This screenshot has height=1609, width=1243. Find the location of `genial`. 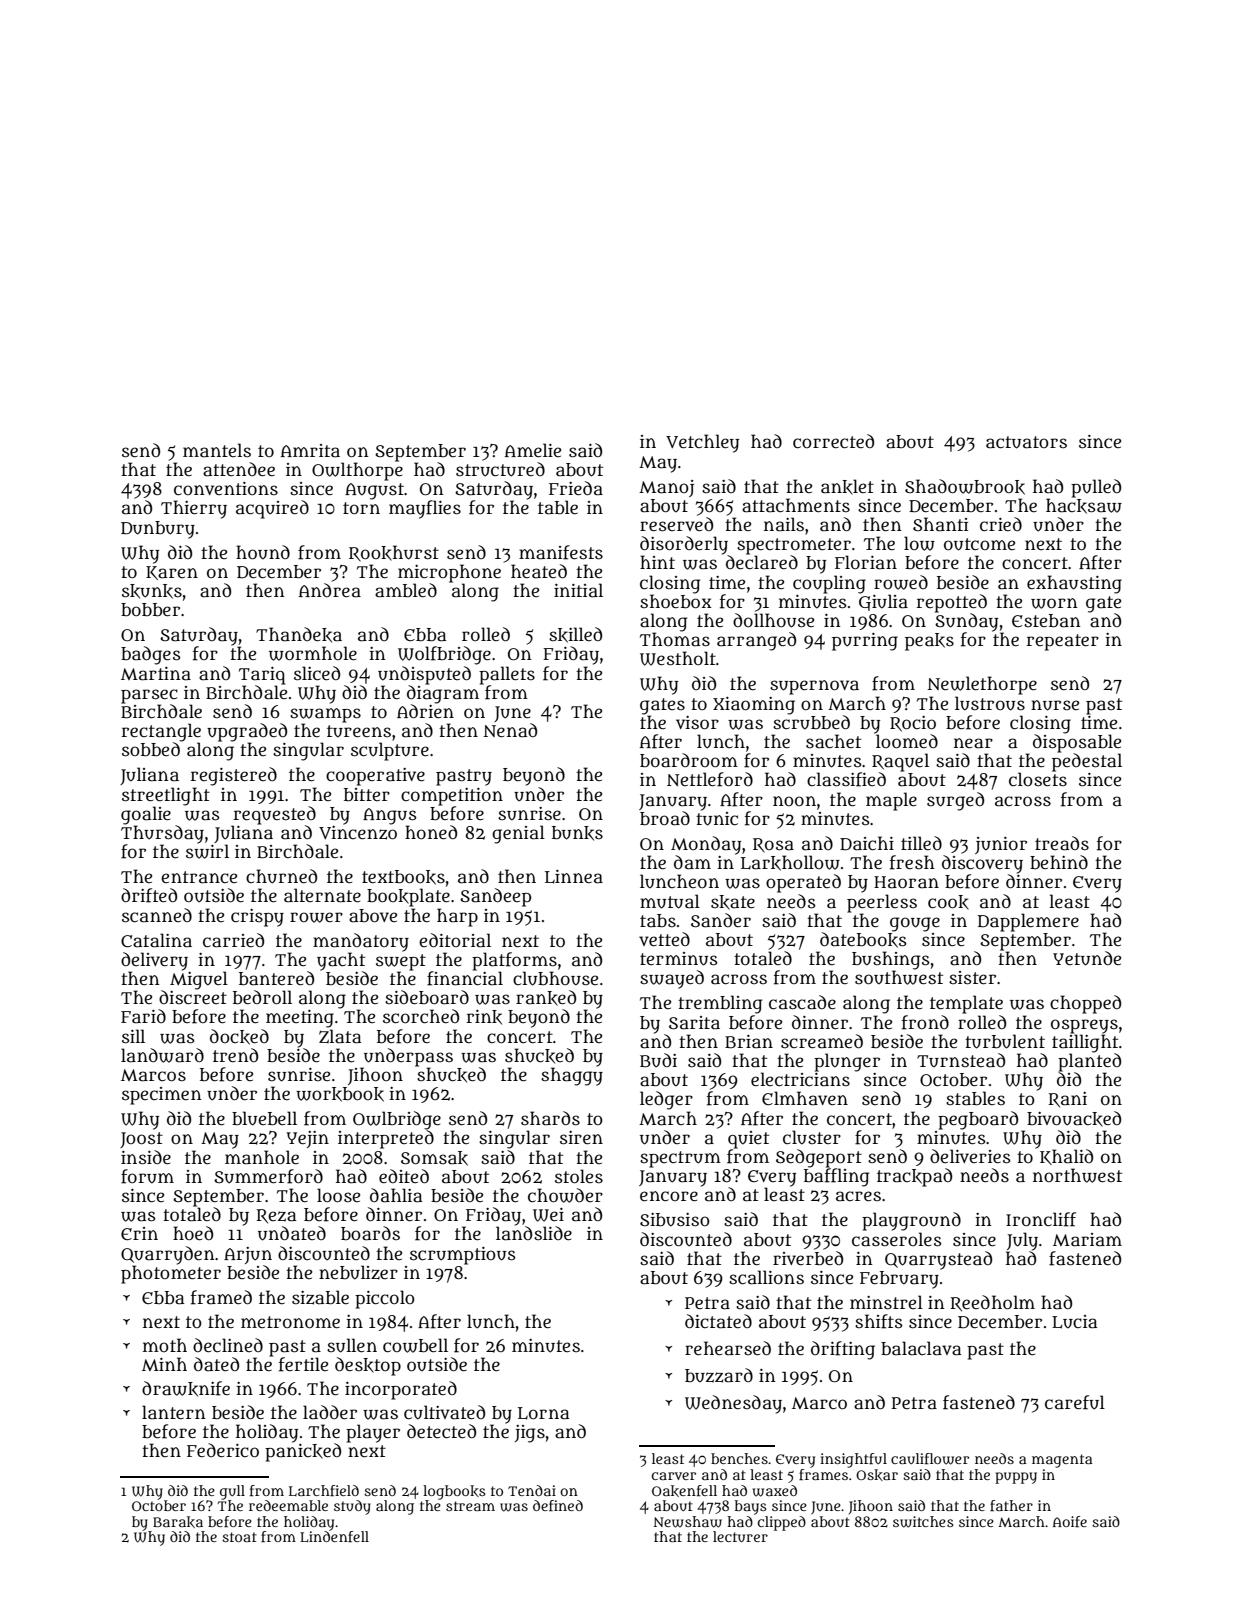

genial is located at coordinates (518, 834).
